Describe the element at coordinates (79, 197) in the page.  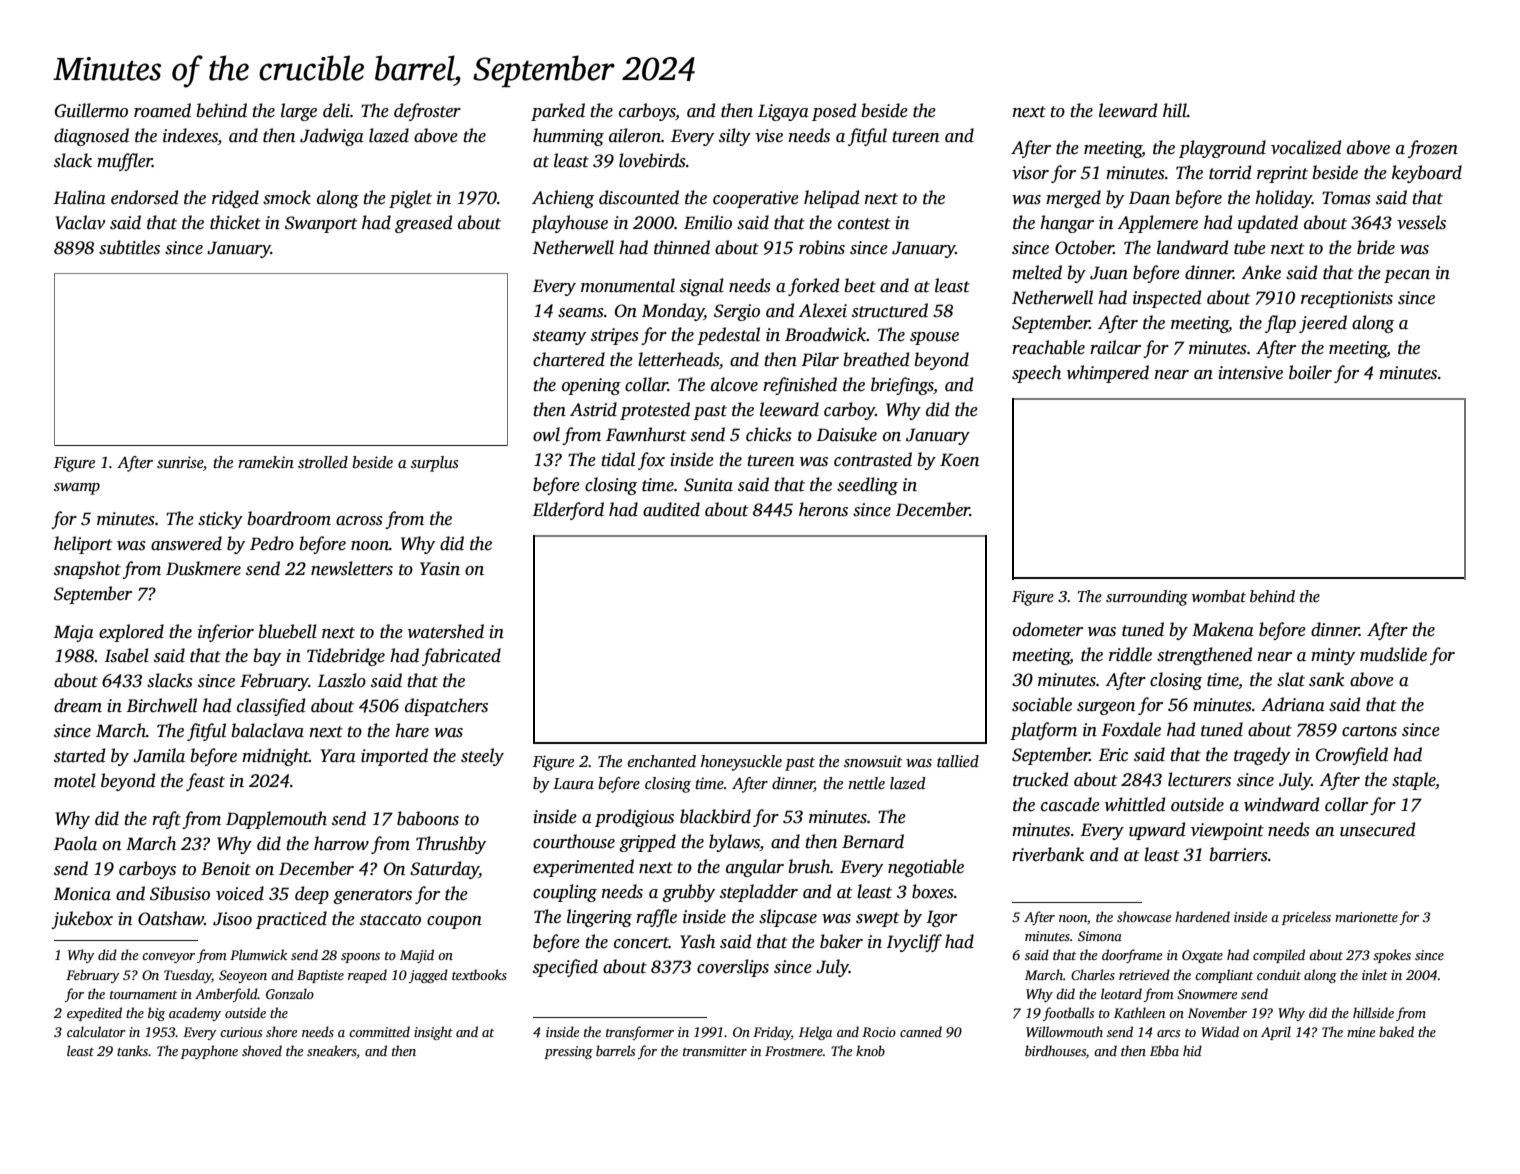
I see `Halina` at that location.
